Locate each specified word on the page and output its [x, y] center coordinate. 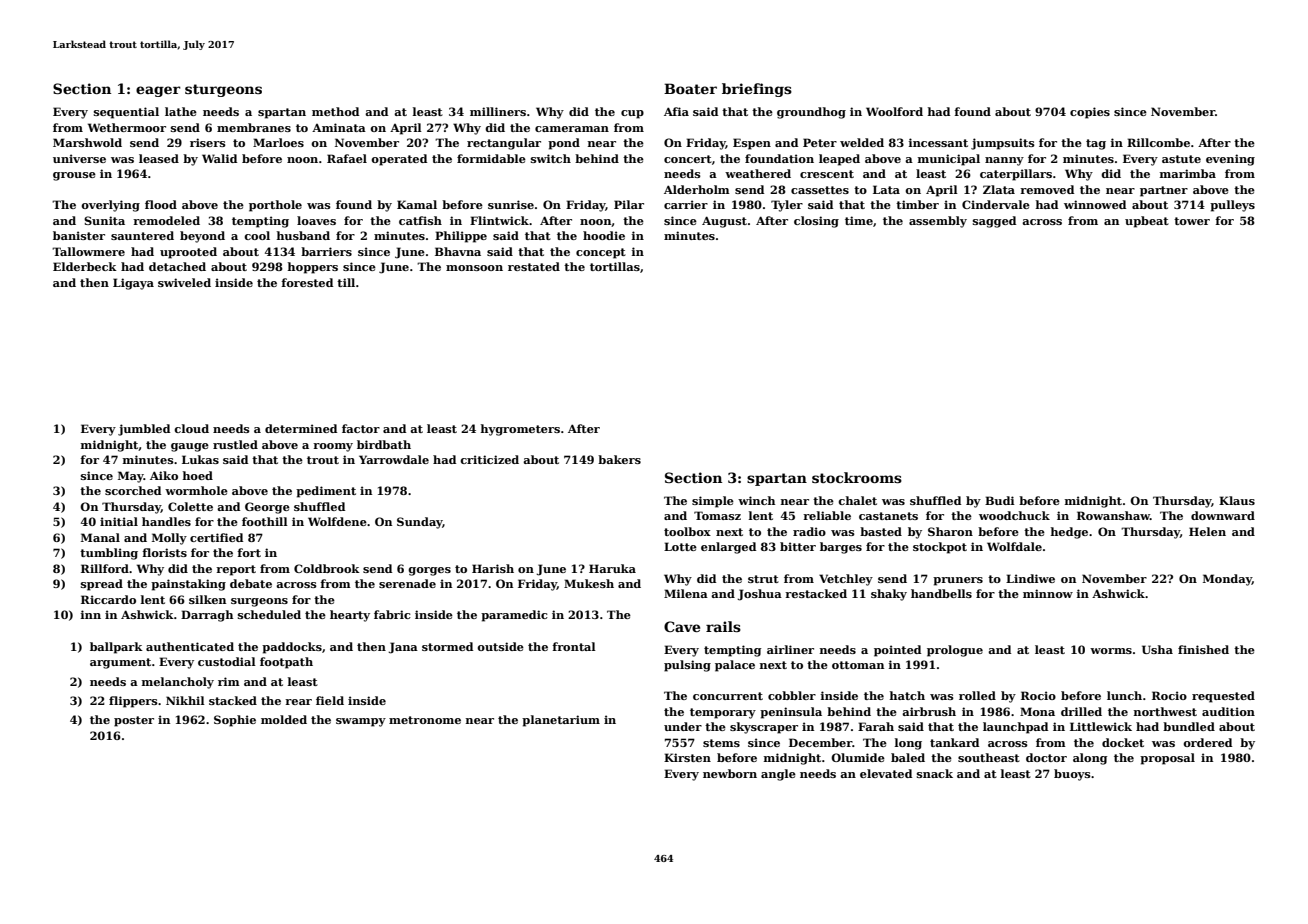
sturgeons [223, 90]
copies [1090, 113]
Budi [1000, 500]
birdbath [384, 444]
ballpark [116, 648]
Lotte [680, 546]
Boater [690, 88]
